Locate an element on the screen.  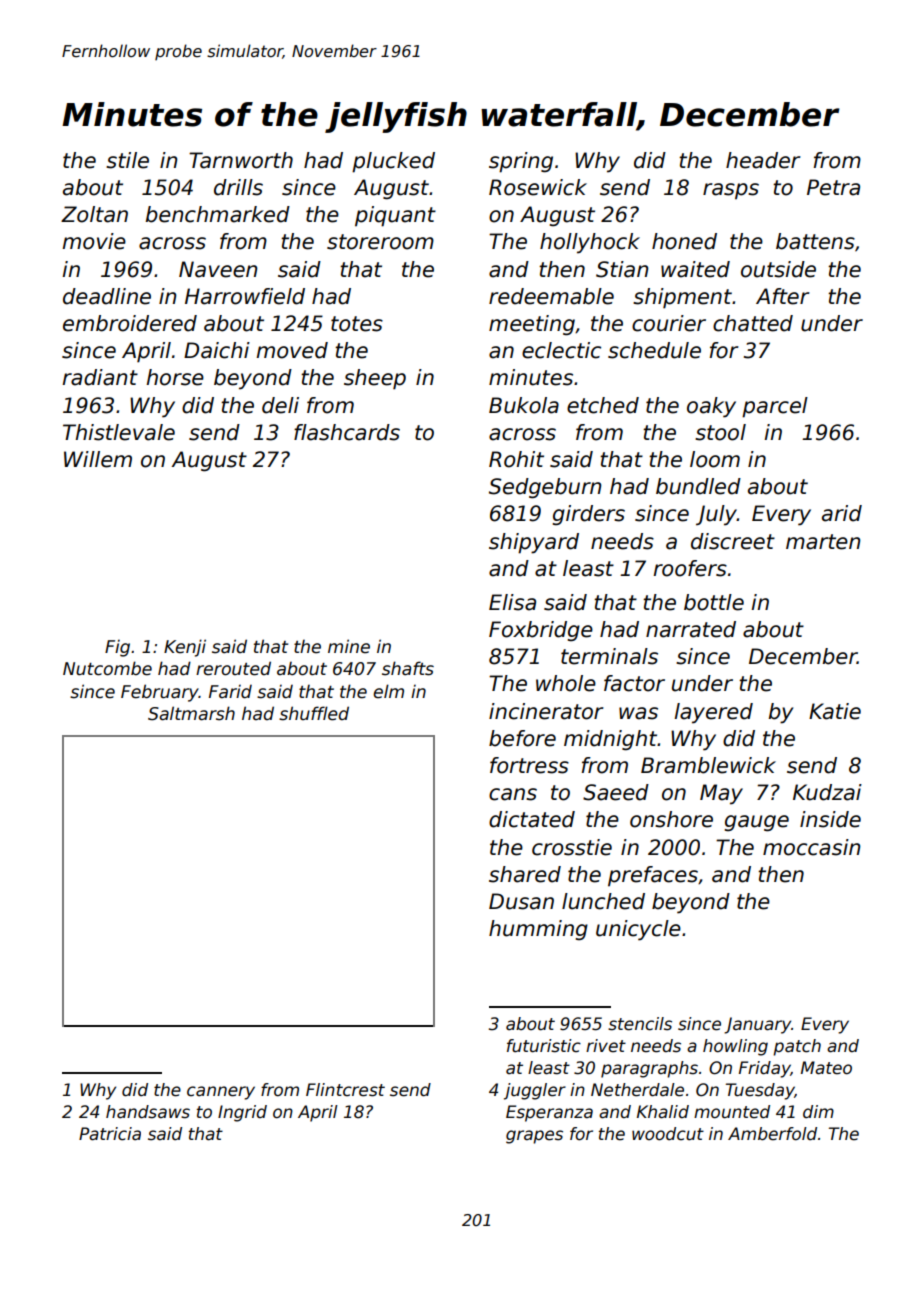
Sedgeburn is located at coordinates (545, 488).
